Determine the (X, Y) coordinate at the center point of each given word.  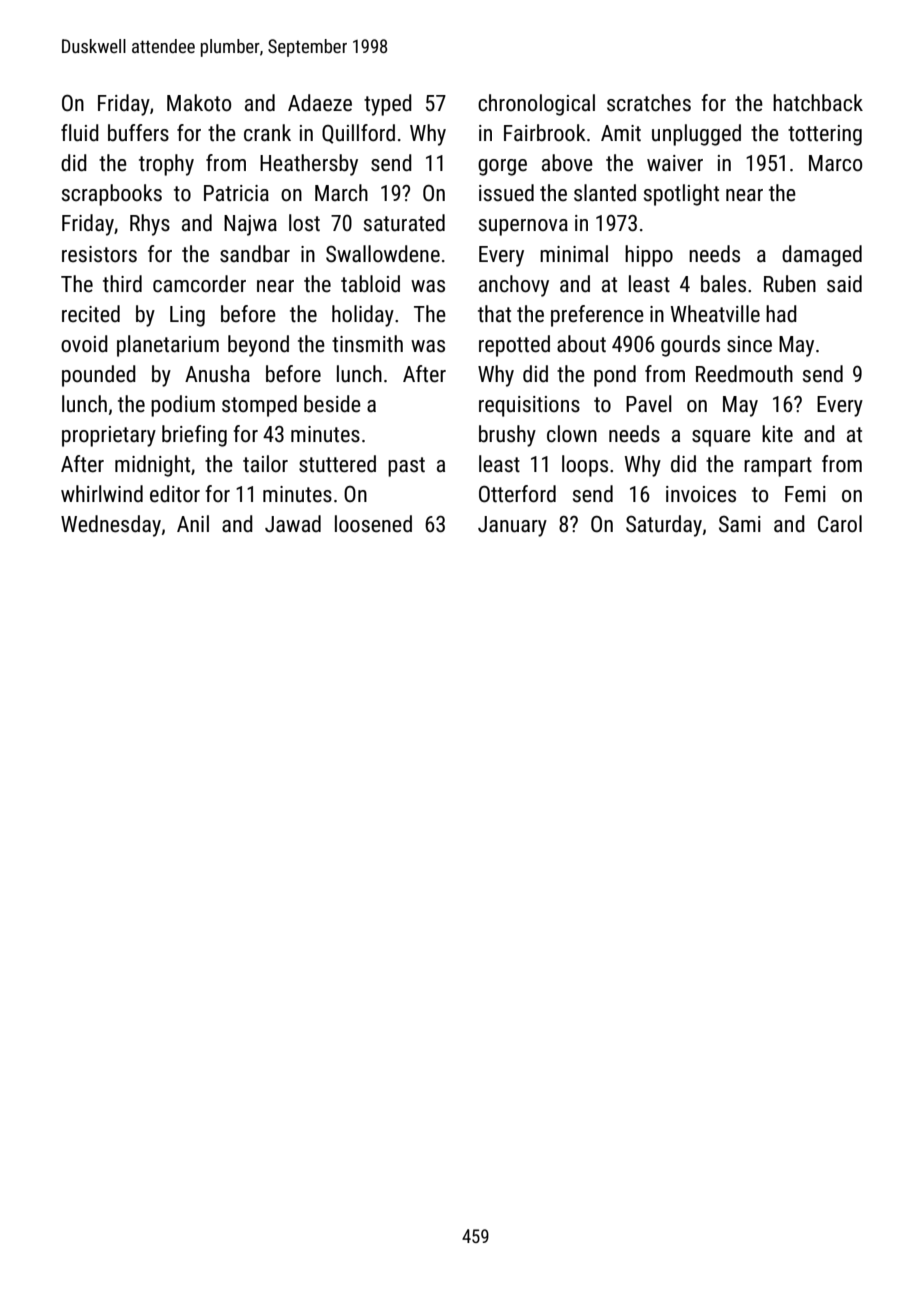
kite (777, 434)
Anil (193, 523)
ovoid (84, 344)
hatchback (818, 103)
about (581, 344)
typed (388, 105)
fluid (80, 133)
